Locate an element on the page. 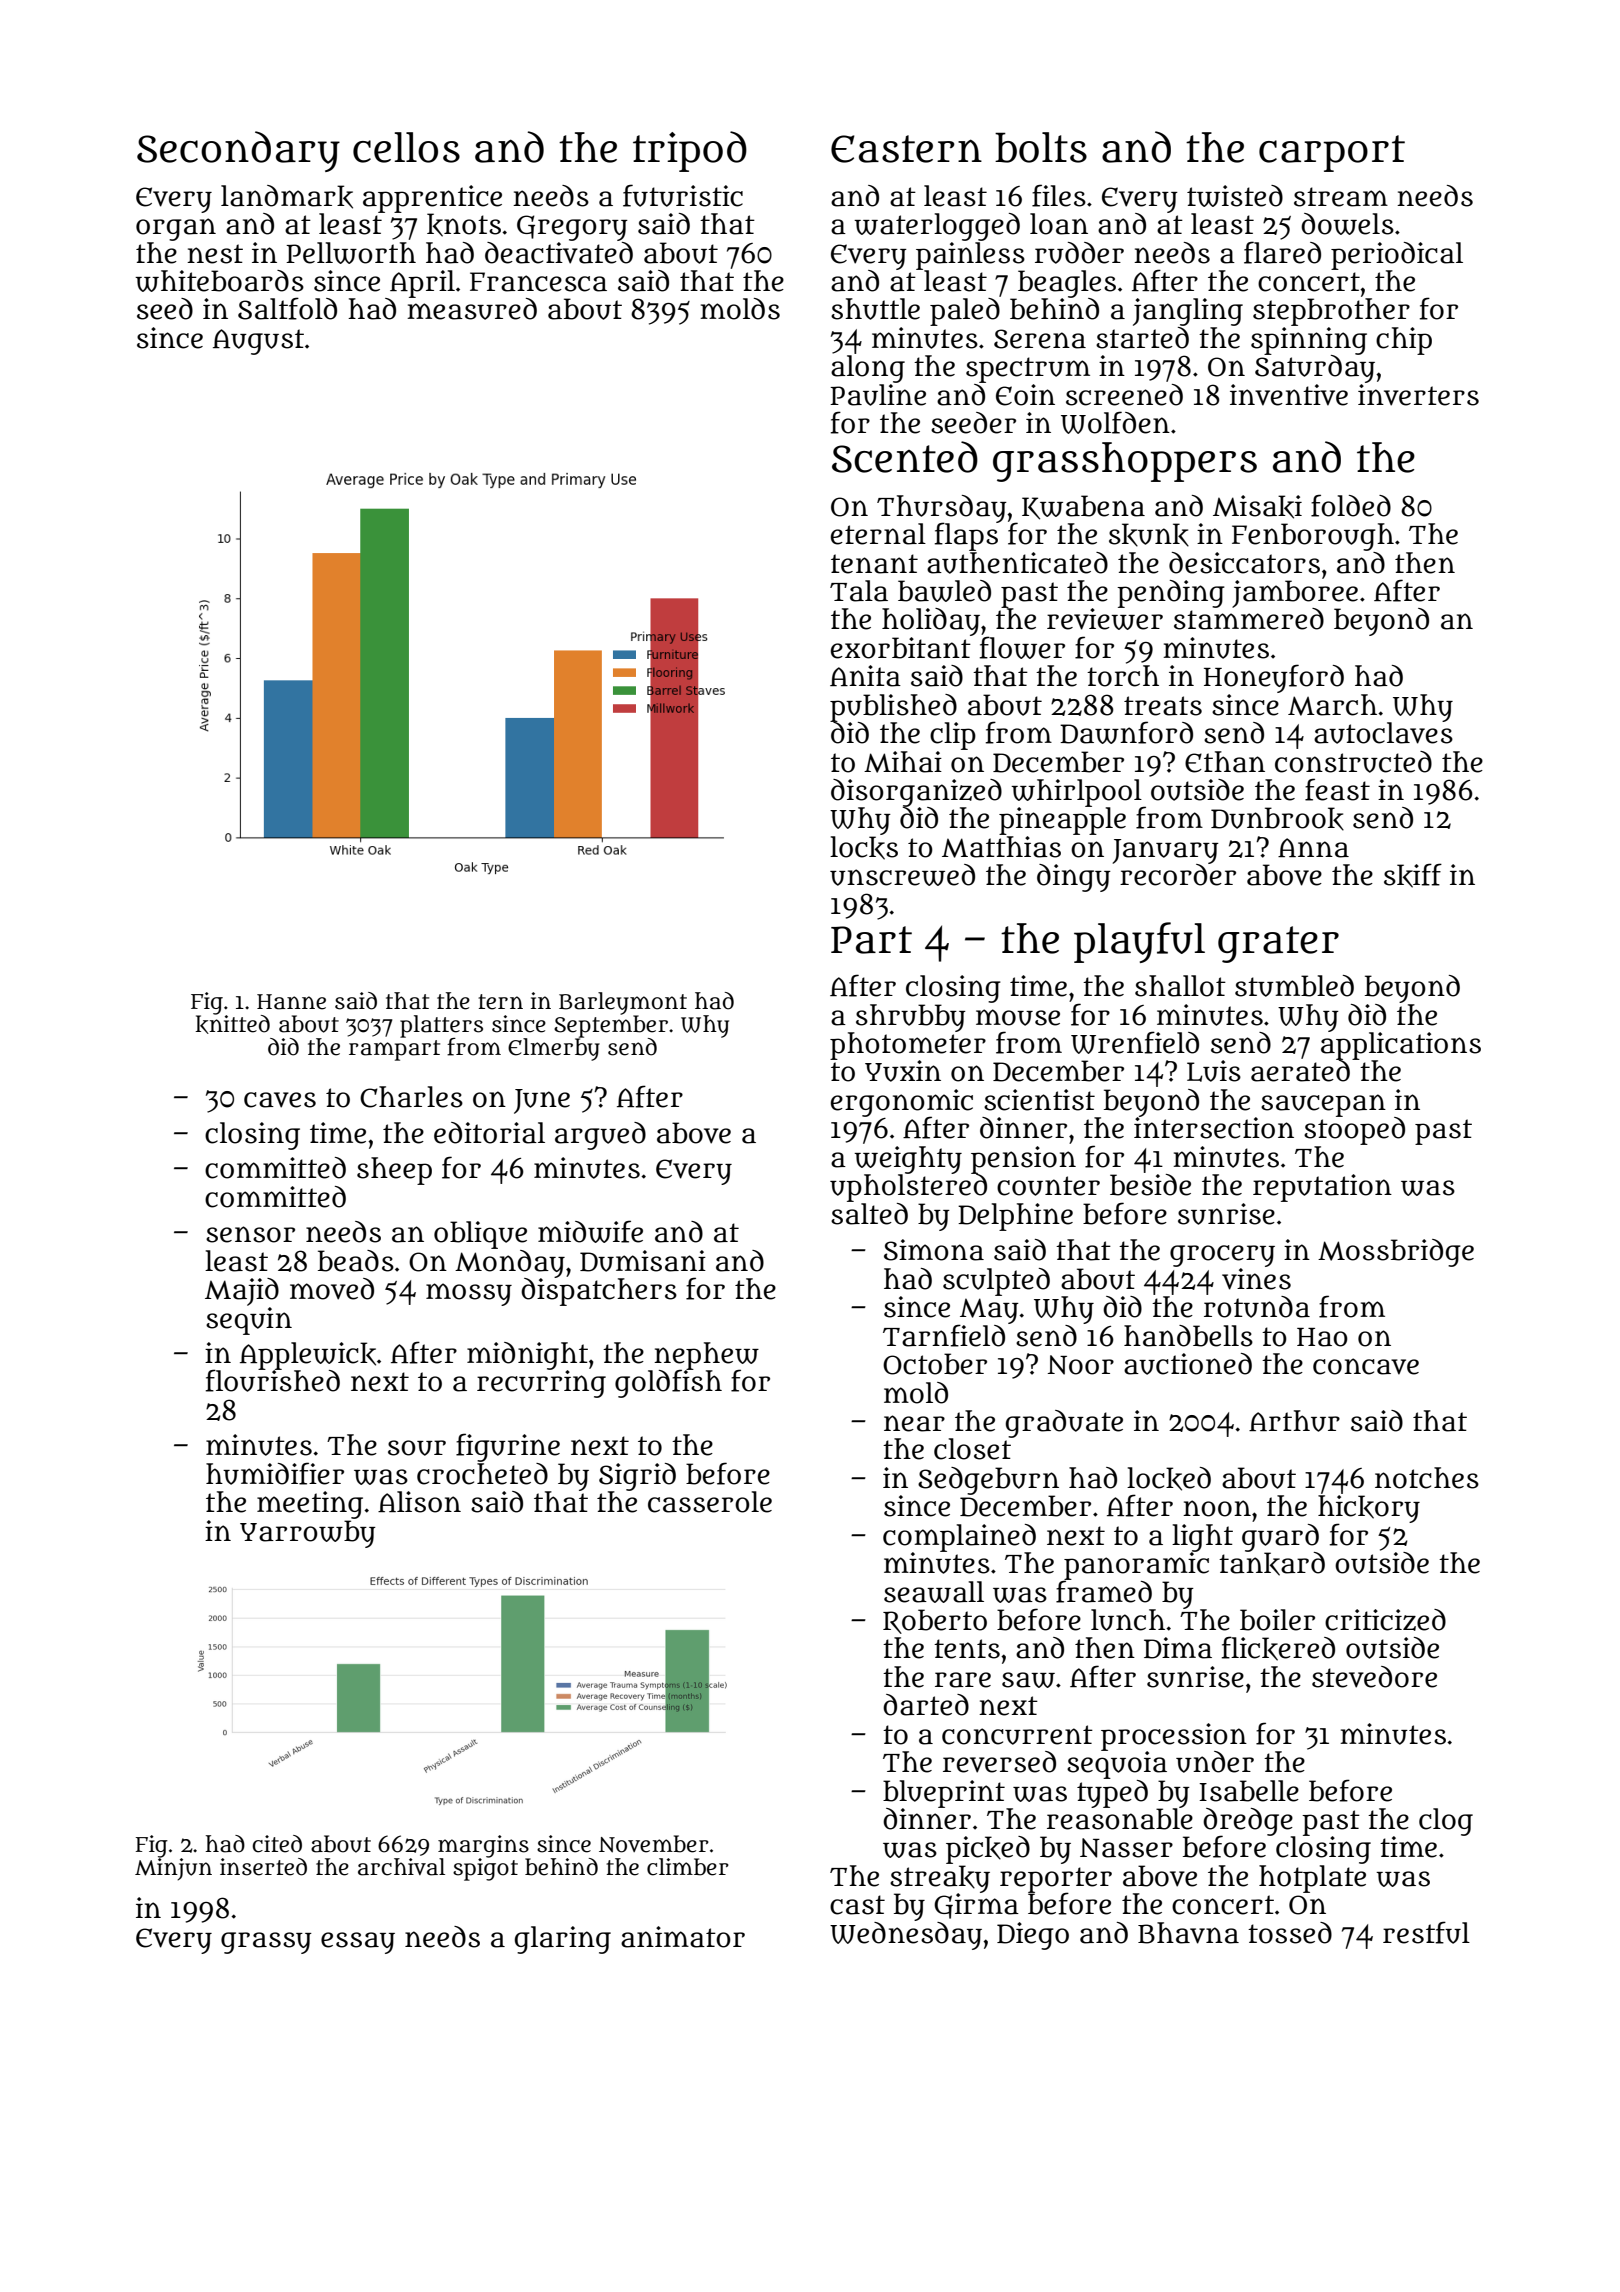 Image resolution: width=1620 pixels, height=2292 pixels. carport is located at coordinates (1332, 153).
